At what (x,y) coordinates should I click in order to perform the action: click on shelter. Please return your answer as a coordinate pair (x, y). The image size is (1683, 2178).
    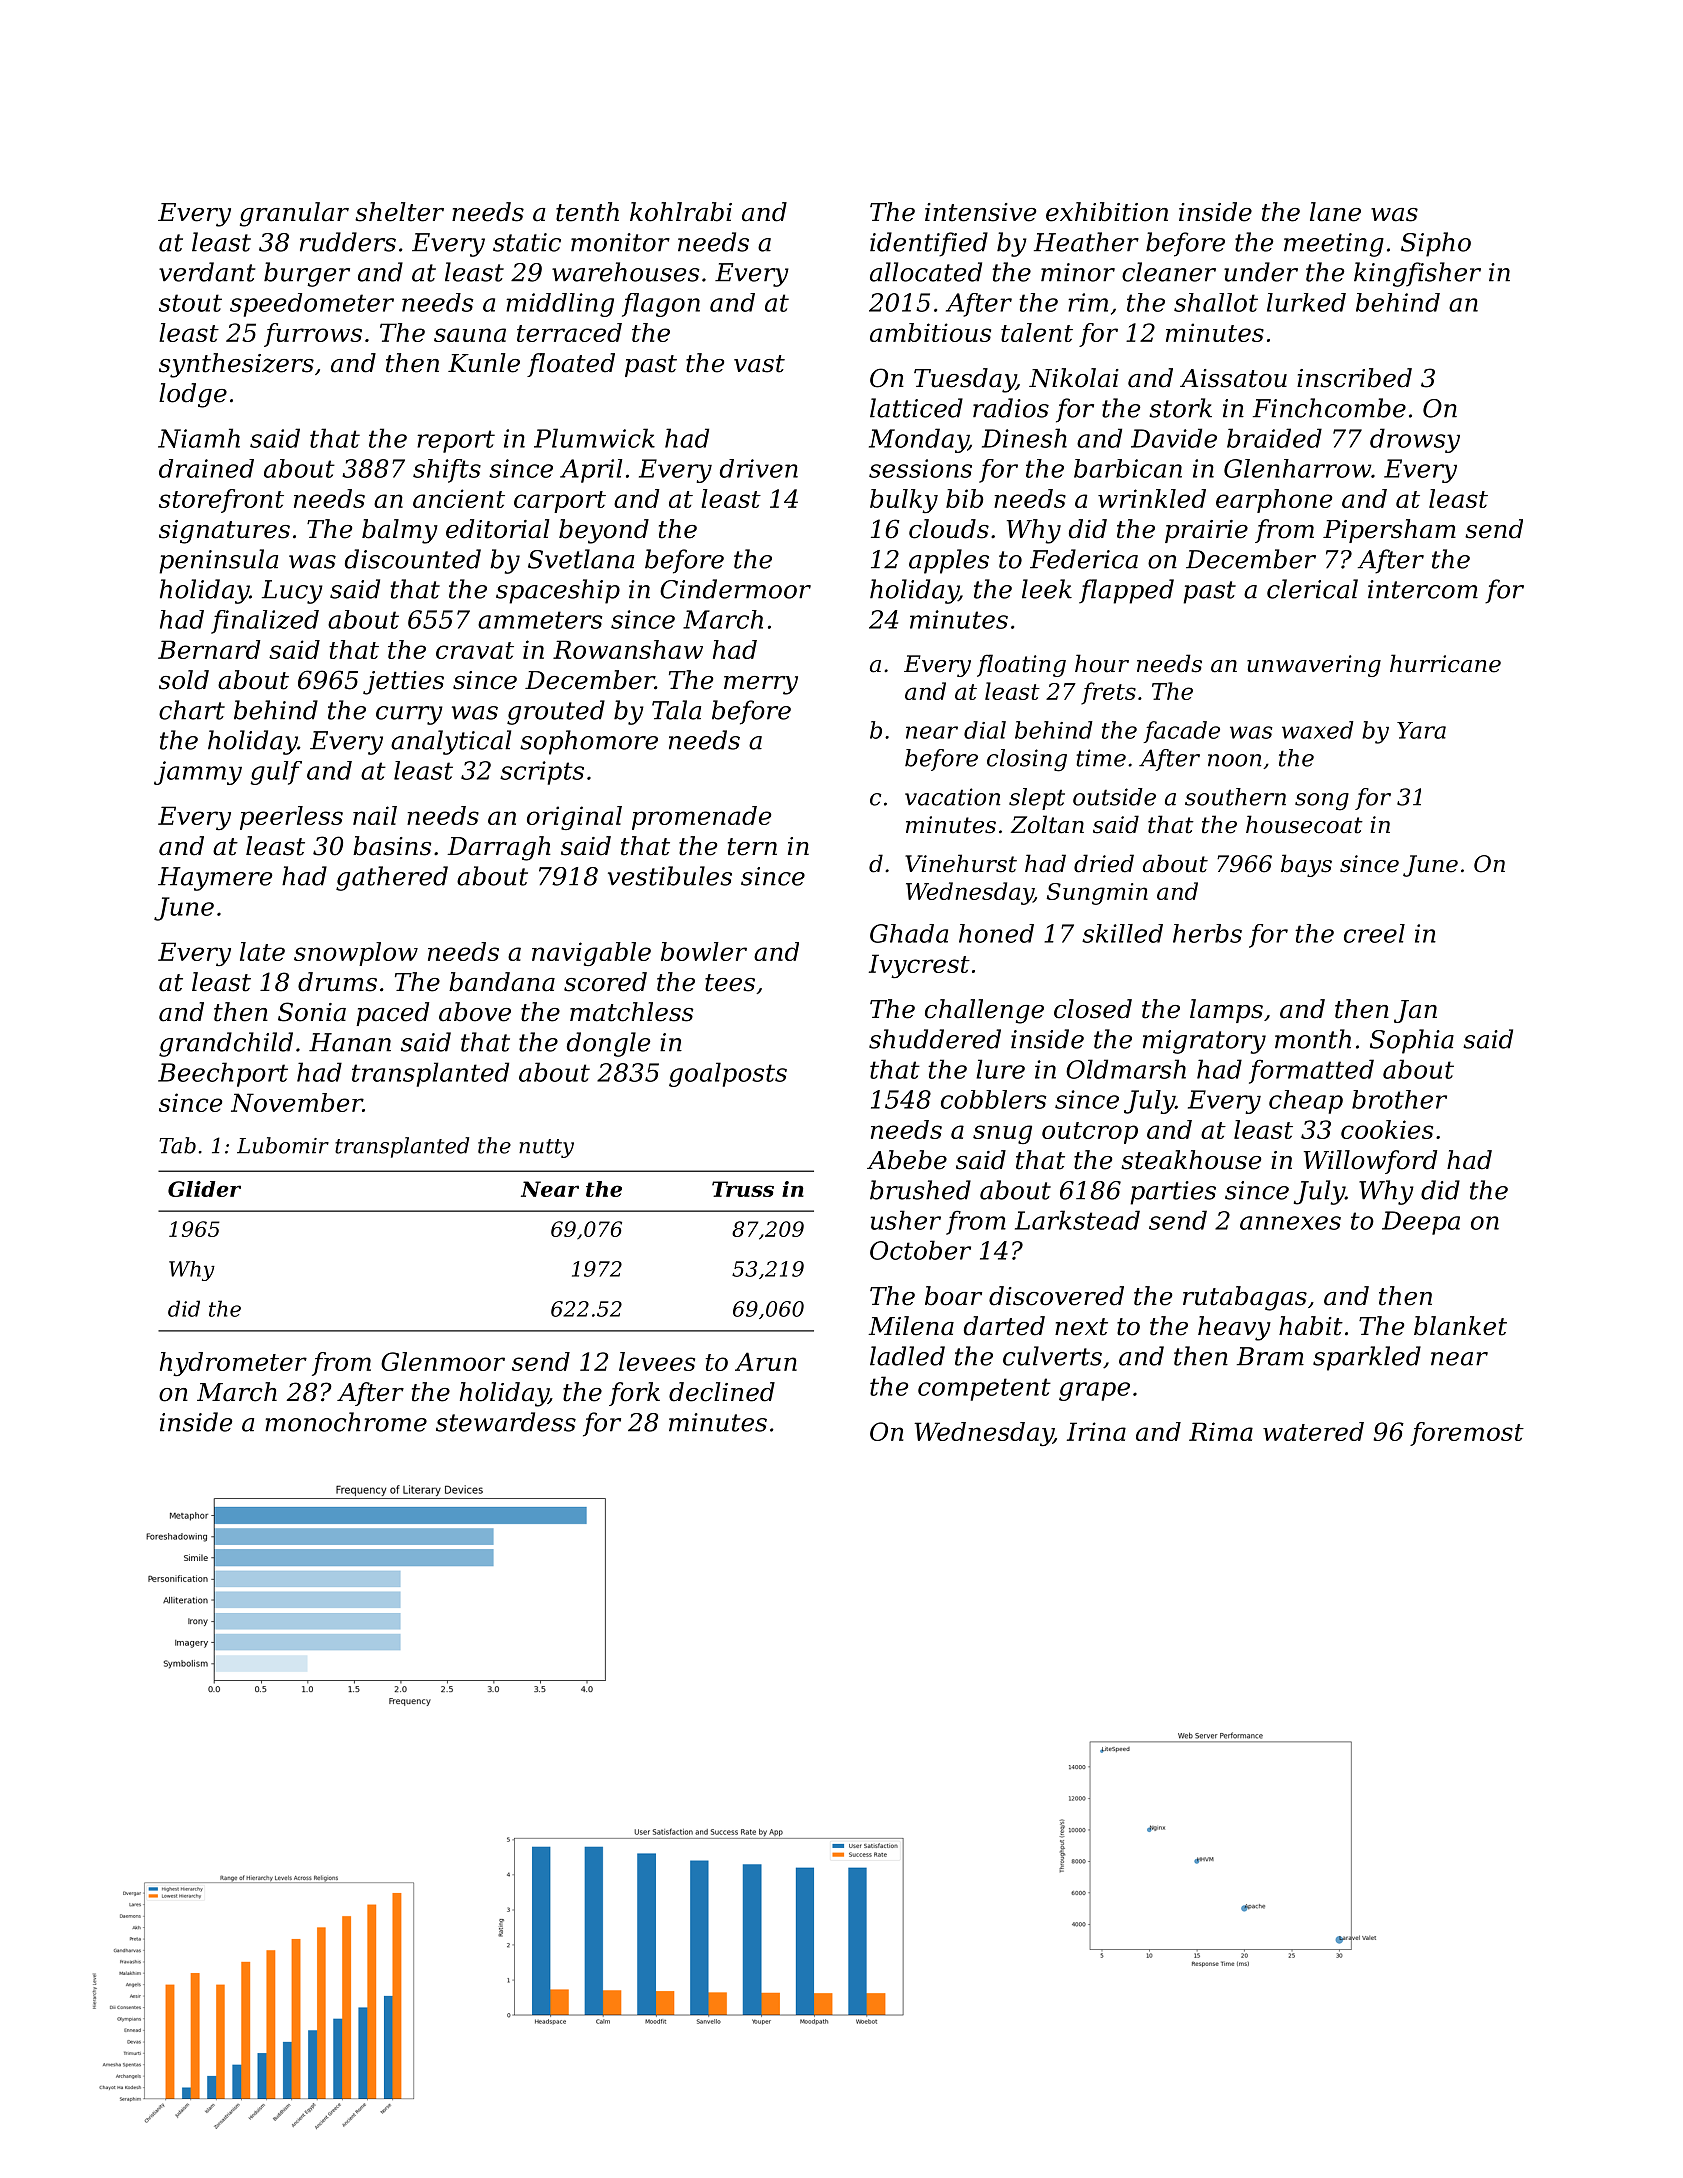
    Looking at the image, I should click on (399, 212).
